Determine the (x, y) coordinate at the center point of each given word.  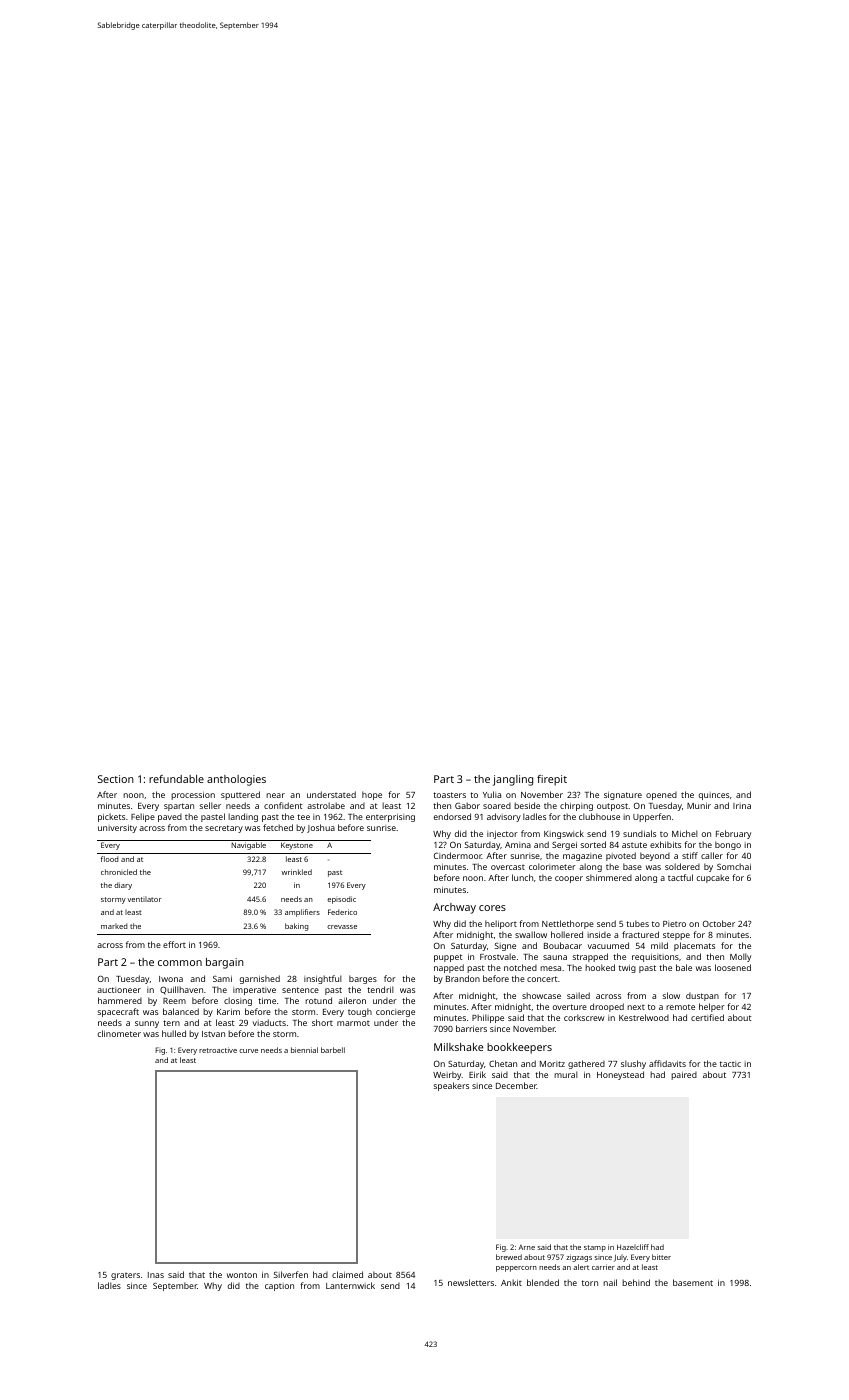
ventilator (144, 899)
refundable (176, 779)
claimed (347, 1274)
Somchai (734, 866)
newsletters (471, 1282)
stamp (595, 1248)
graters (125, 1276)
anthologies (236, 780)
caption (279, 1287)
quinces (714, 796)
